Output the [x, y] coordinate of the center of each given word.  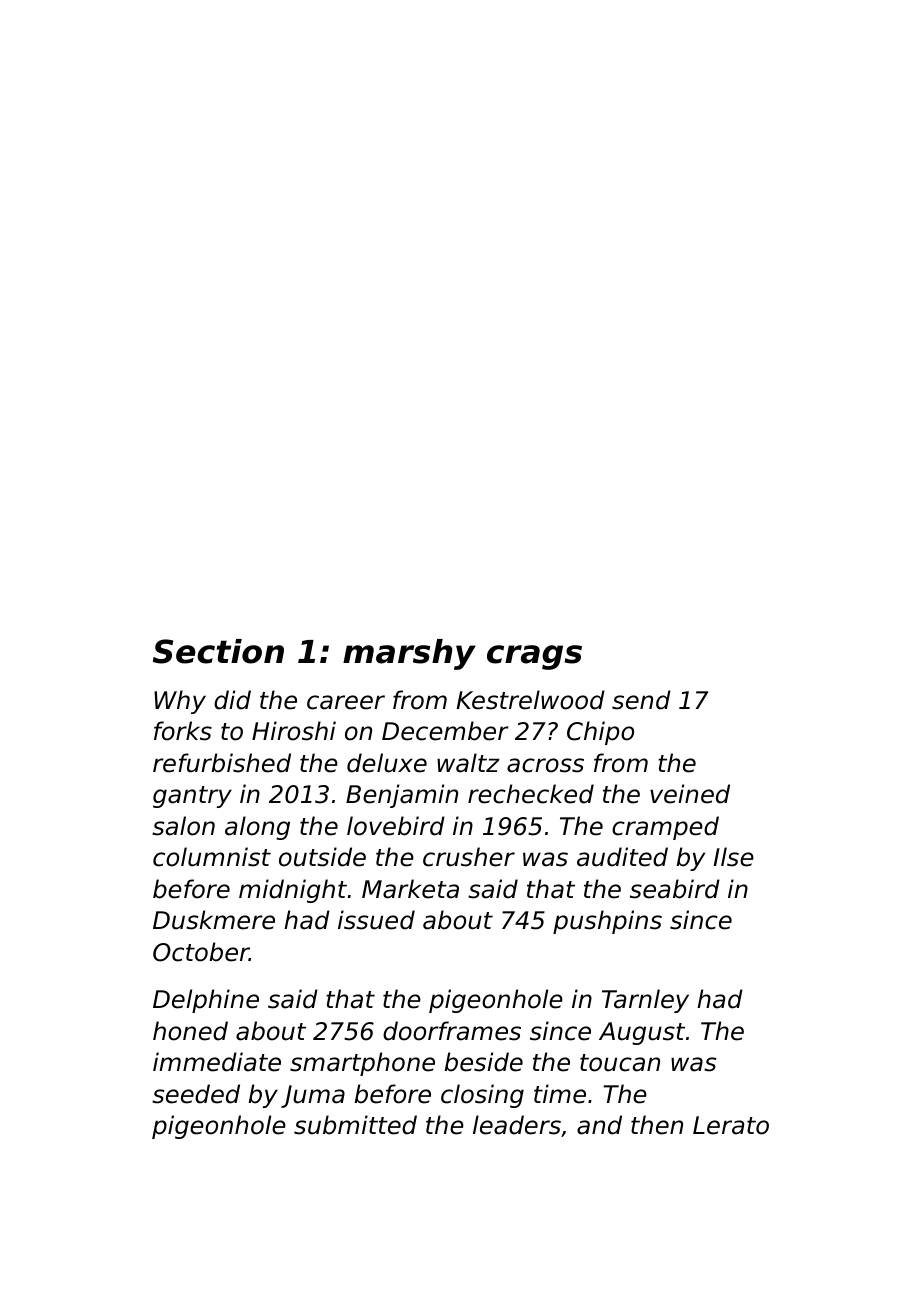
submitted [355, 1125]
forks [183, 731]
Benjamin [402, 796]
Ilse [733, 857]
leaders [517, 1125]
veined [690, 794]
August [642, 1033]
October [201, 952]
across [545, 765]
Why [180, 702]
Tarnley [645, 1001]
